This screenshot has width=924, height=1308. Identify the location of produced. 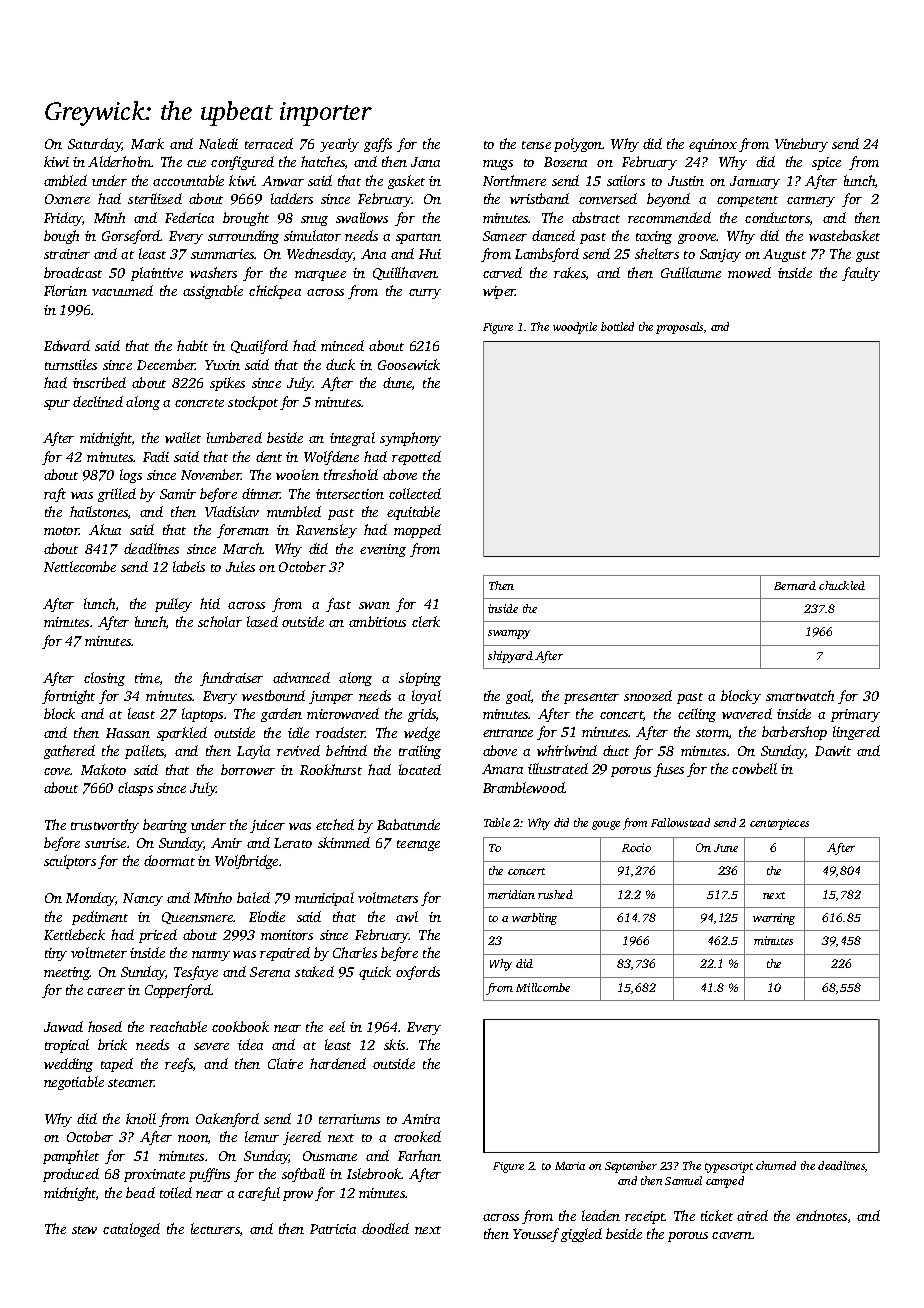
(71, 1175).
